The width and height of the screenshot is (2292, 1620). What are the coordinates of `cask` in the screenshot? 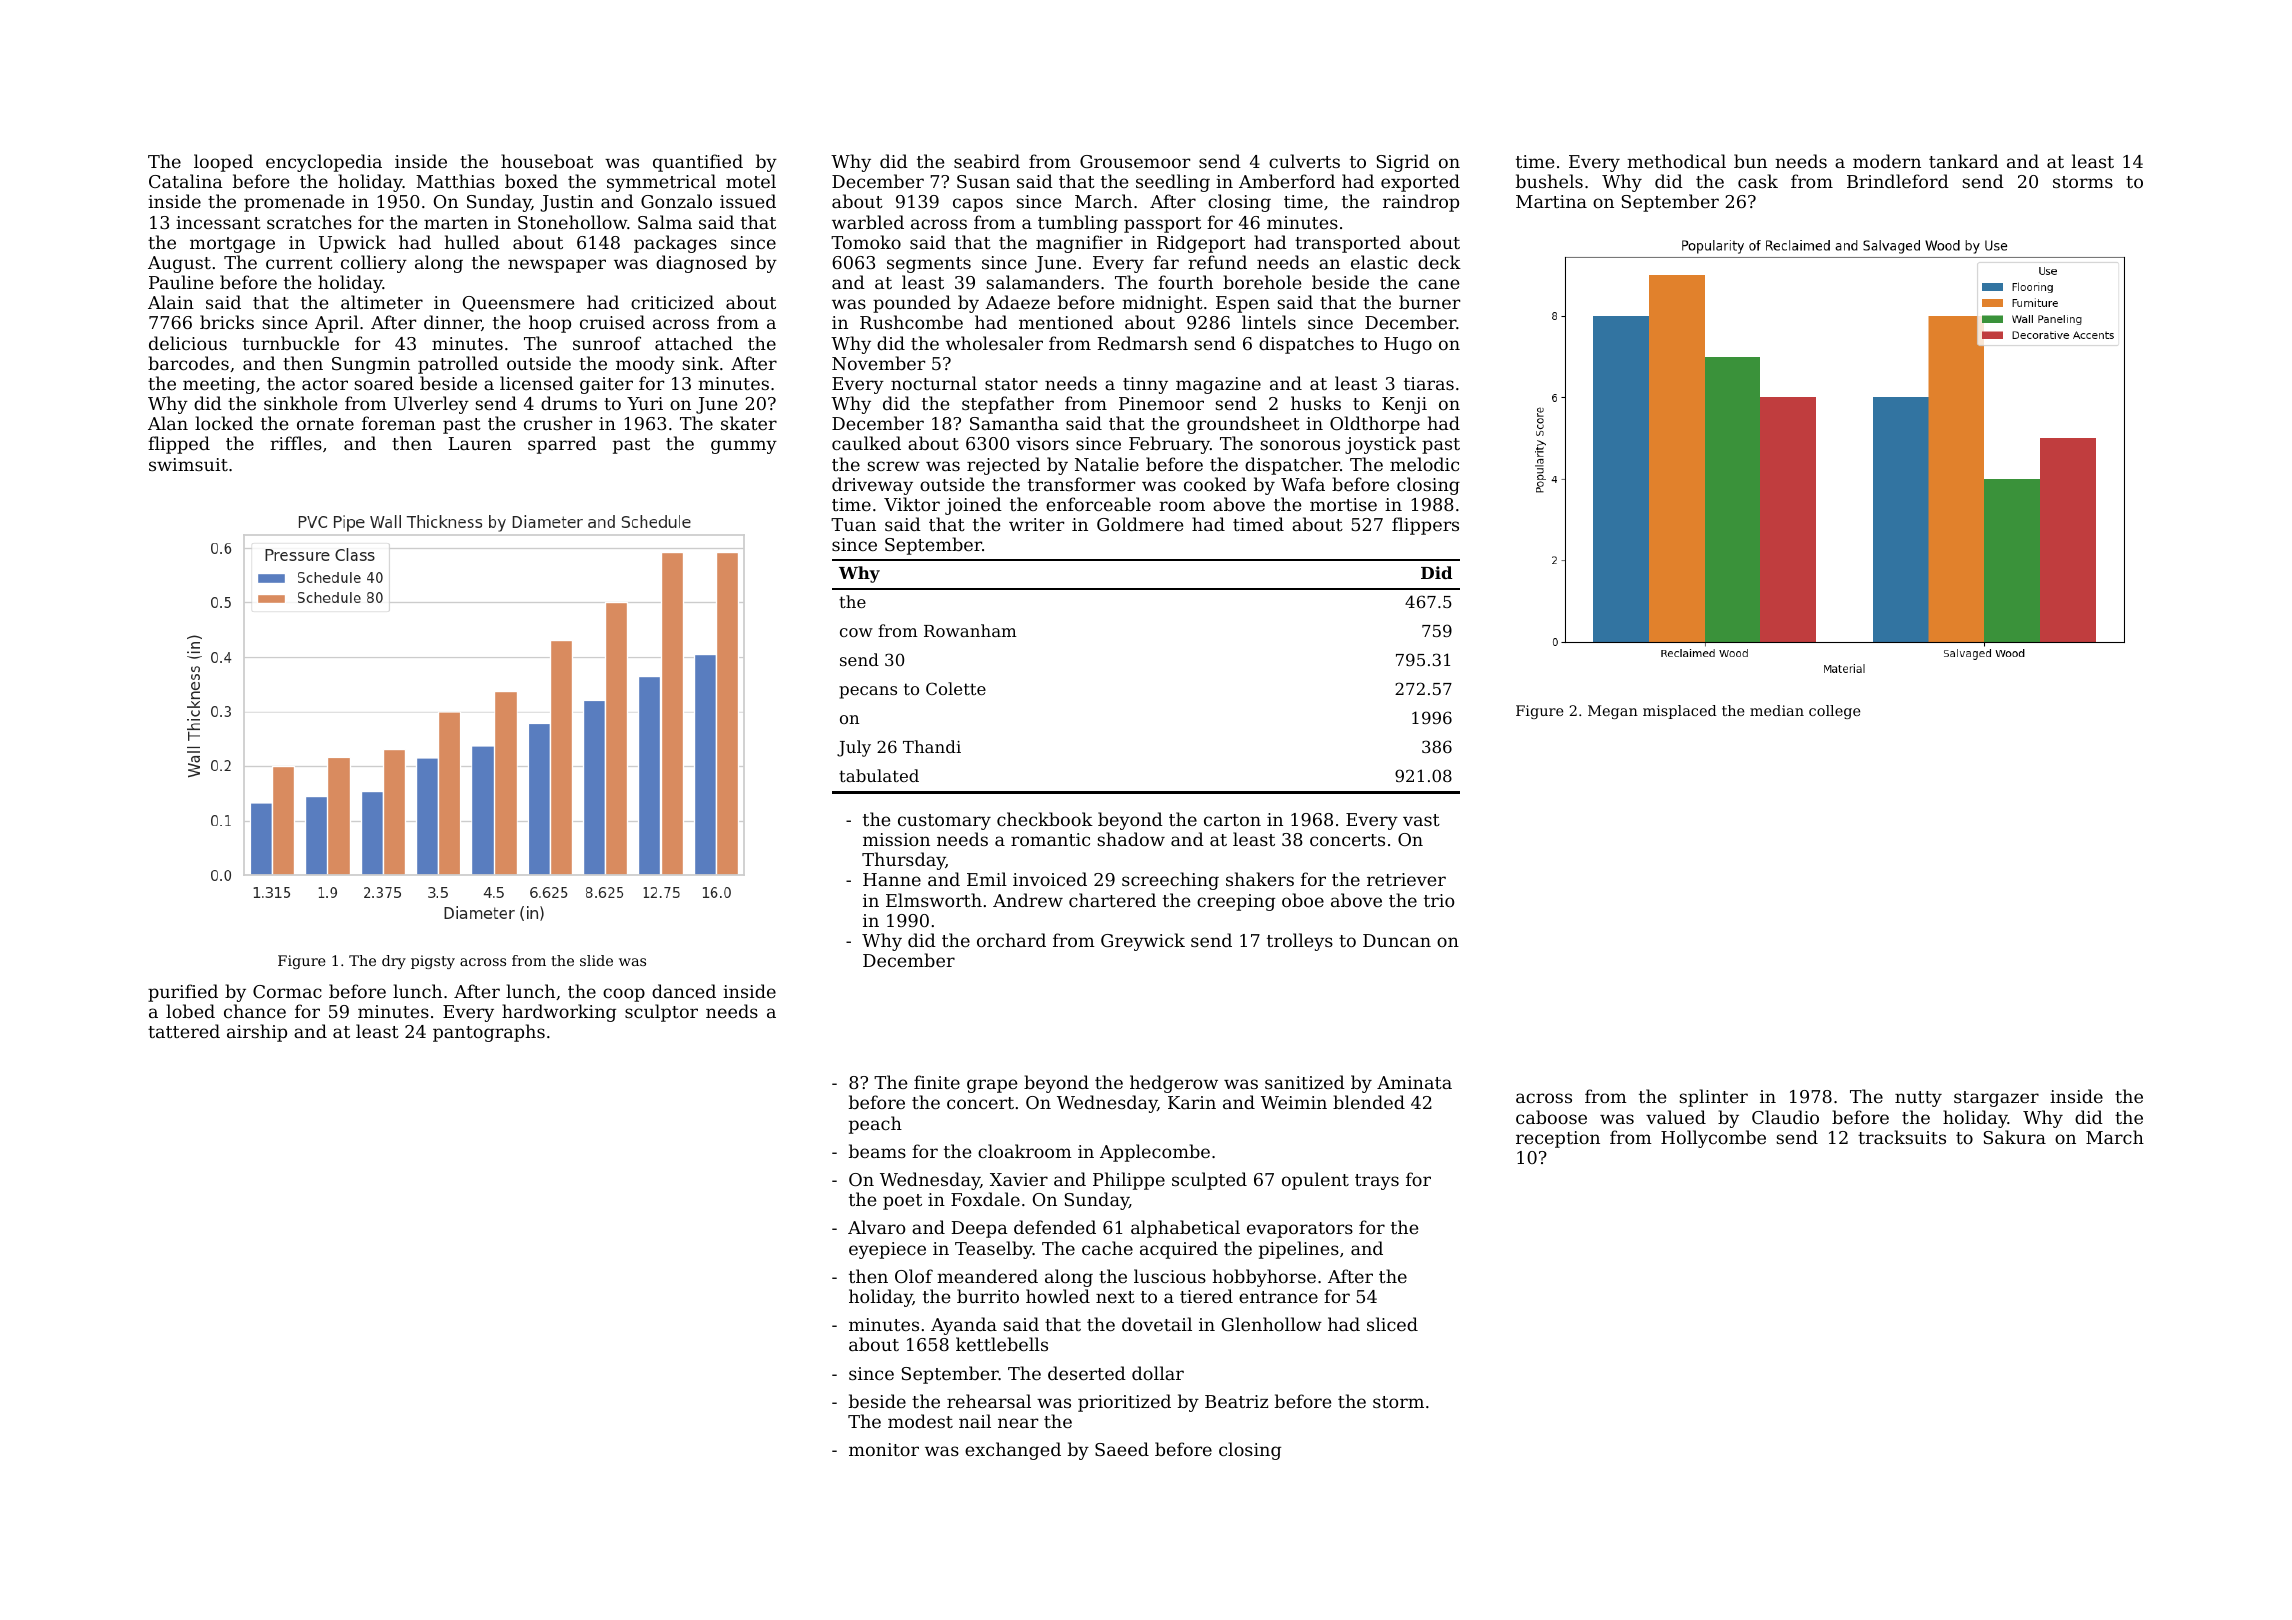 It's located at (1758, 181).
